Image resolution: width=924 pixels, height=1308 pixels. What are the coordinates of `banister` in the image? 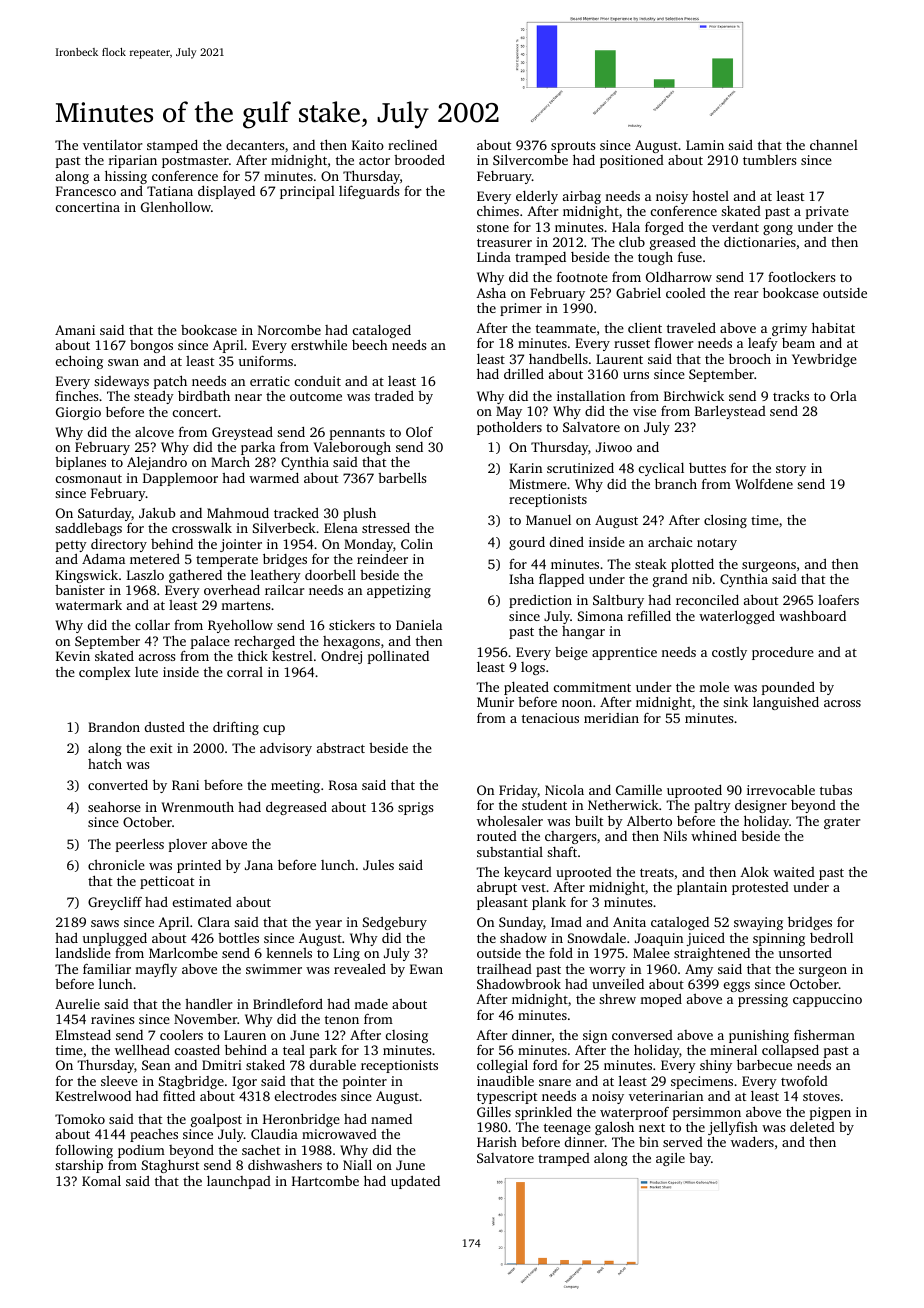 It's located at (80, 590).
